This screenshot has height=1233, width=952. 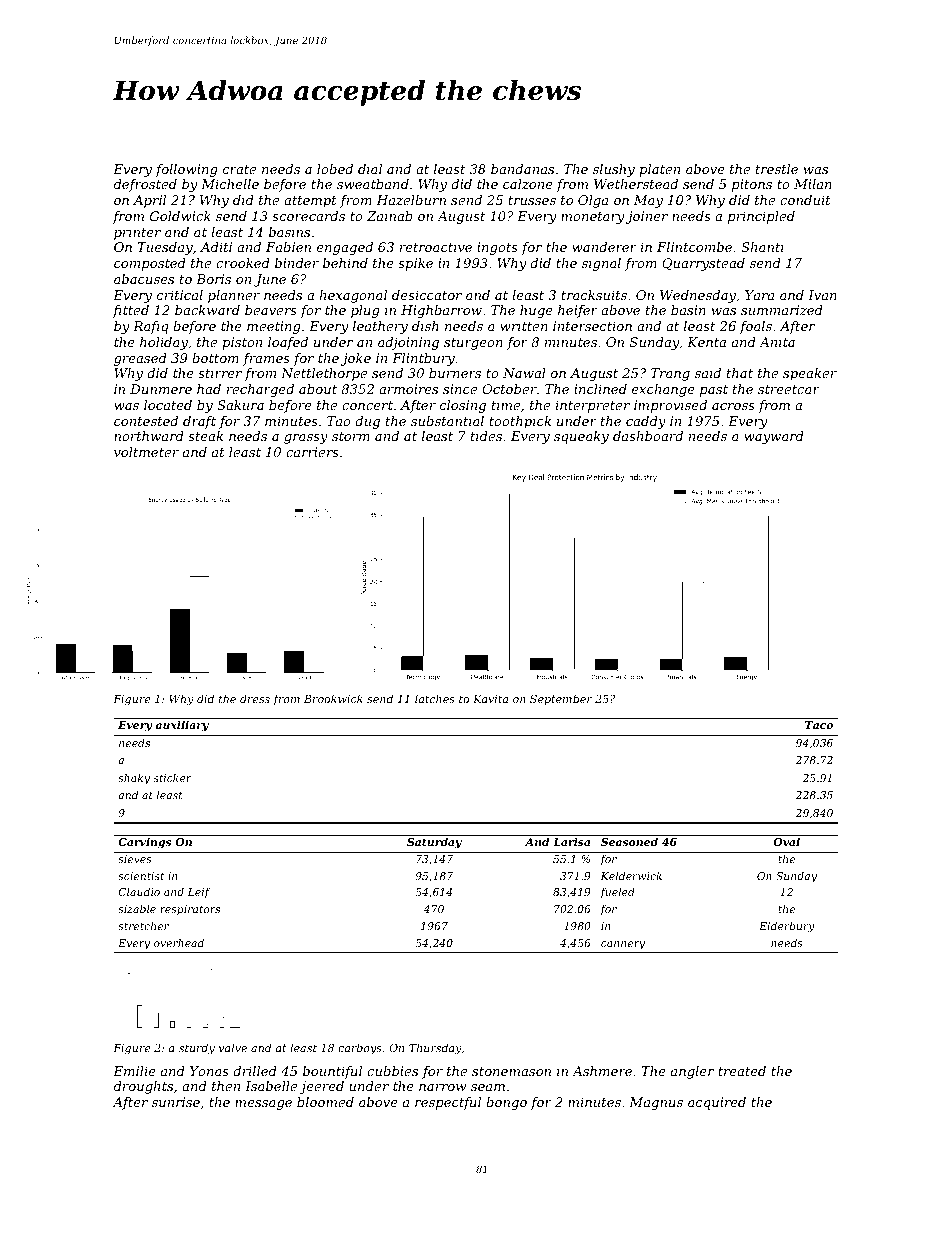 I want to click on Yara, so click(x=759, y=295).
